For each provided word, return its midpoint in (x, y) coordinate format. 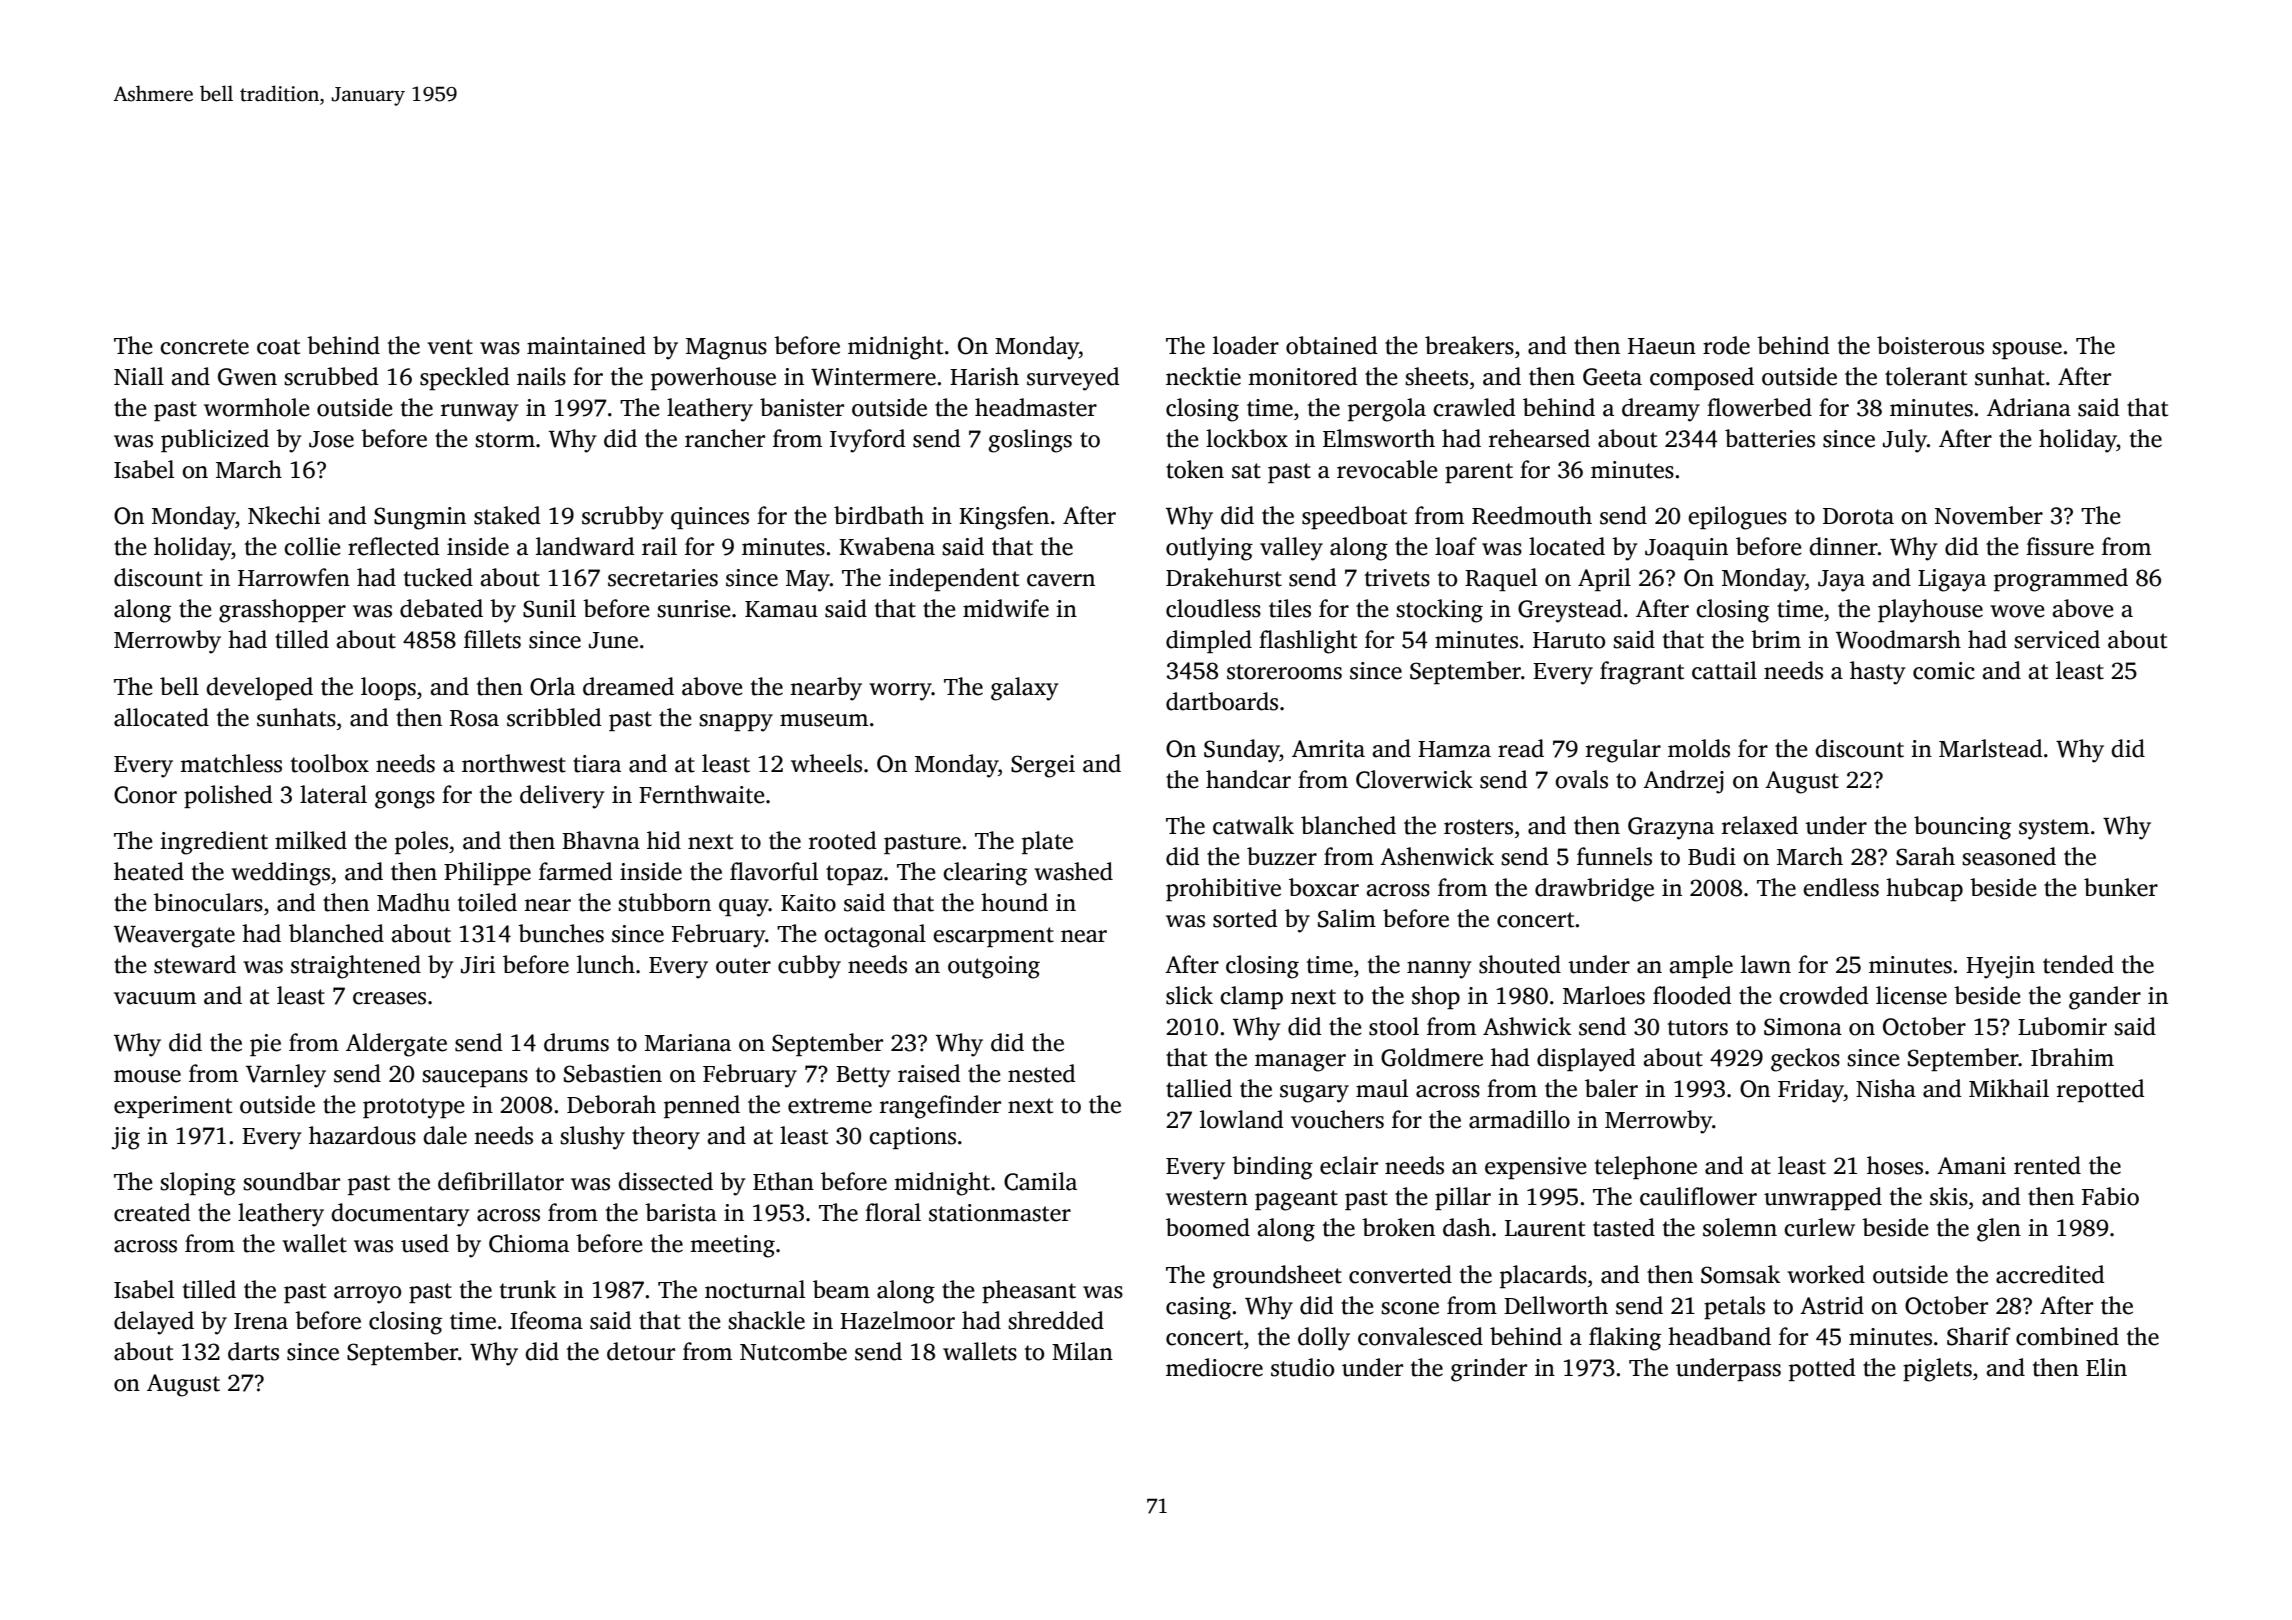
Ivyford (867, 441)
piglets (1937, 1370)
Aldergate (396, 1045)
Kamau (781, 609)
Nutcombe (793, 1351)
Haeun (1662, 346)
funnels (1614, 856)
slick (1189, 995)
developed (259, 688)
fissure (2060, 546)
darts (253, 1351)
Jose (331, 439)
